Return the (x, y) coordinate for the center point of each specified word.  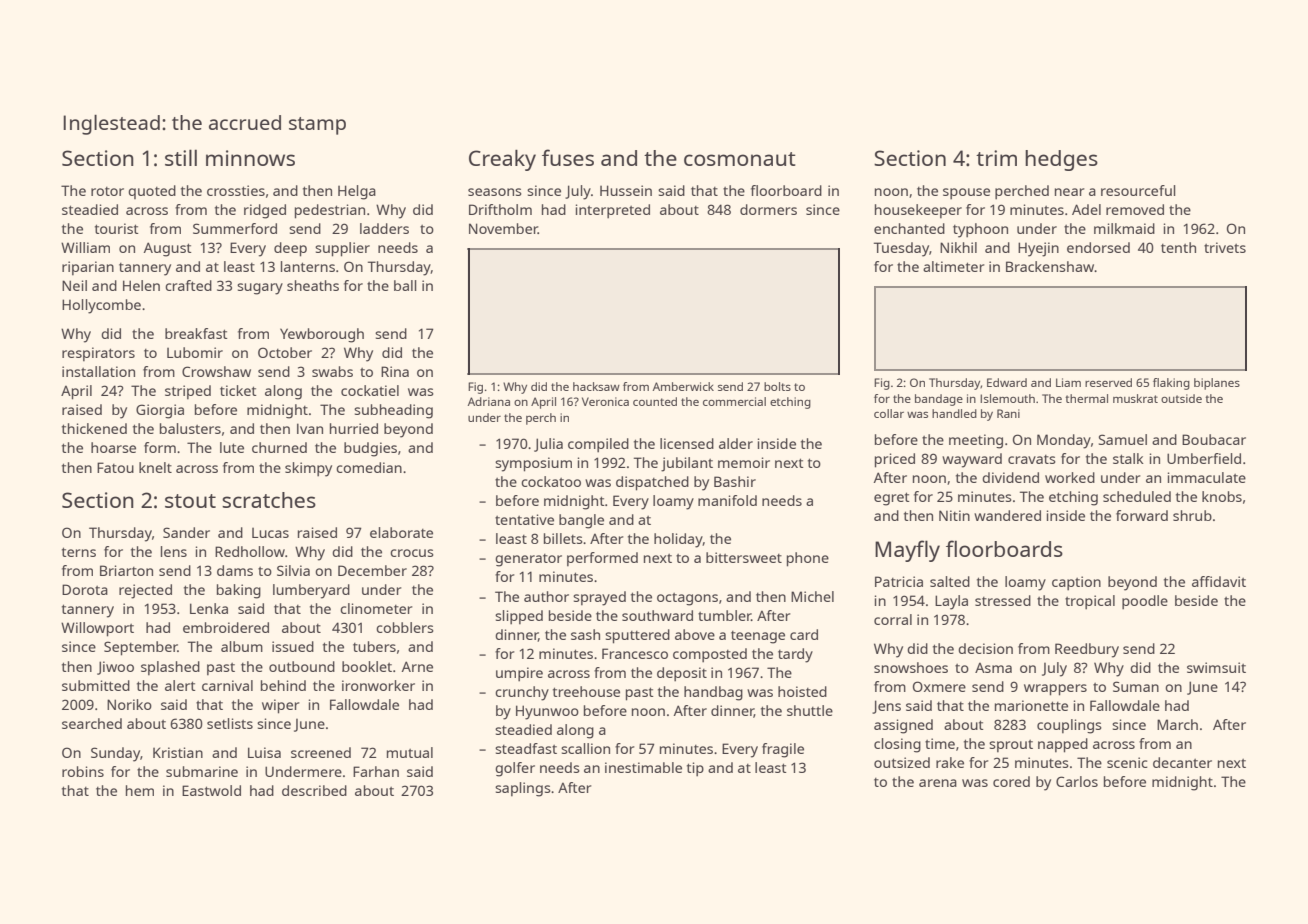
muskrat (1135, 398)
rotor (107, 191)
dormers (768, 209)
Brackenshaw (1050, 266)
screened (321, 752)
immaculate (1207, 477)
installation (98, 371)
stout (190, 501)
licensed (687, 443)
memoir (744, 462)
